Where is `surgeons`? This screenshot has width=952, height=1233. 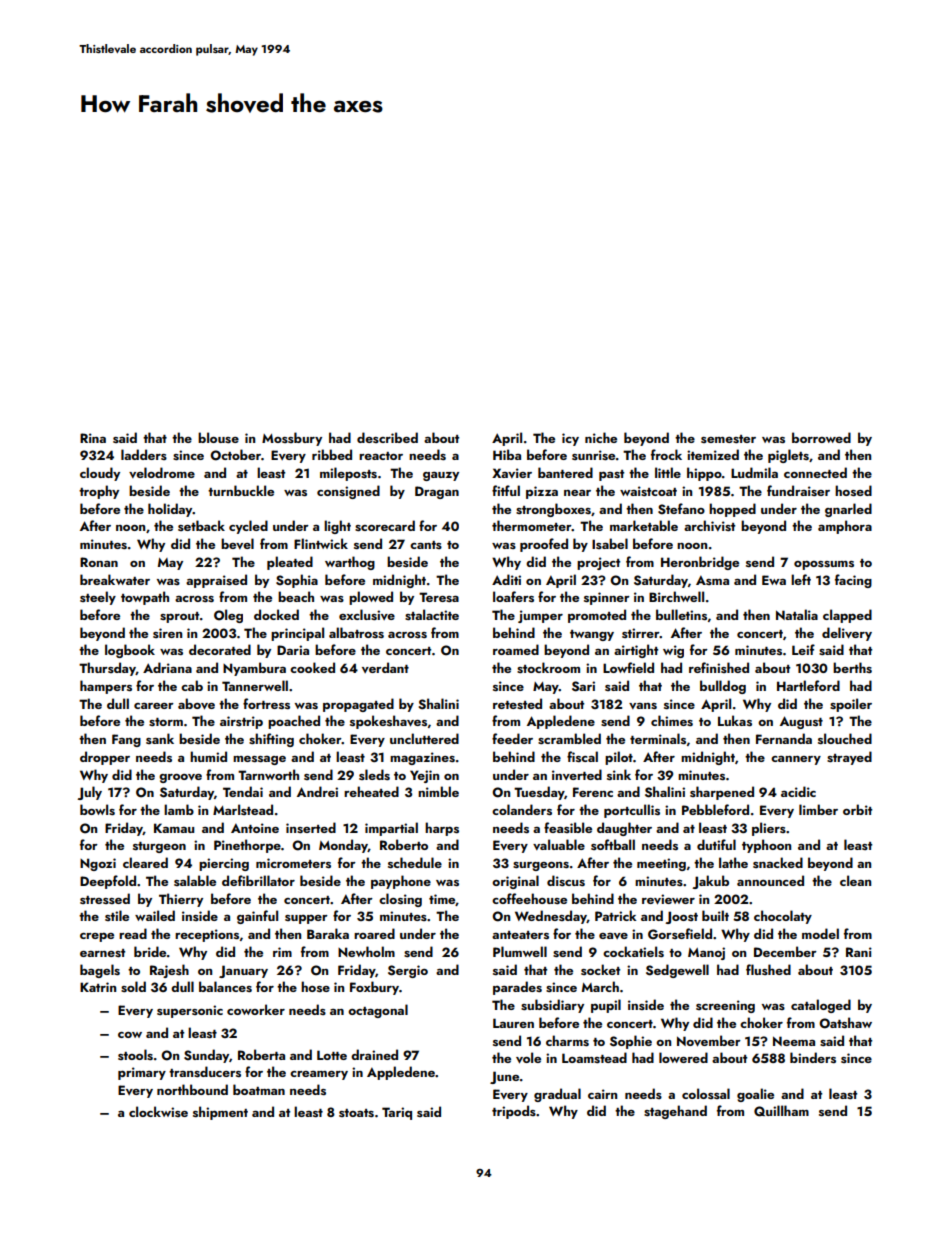
surgeons is located at coordinates (541, 866).
